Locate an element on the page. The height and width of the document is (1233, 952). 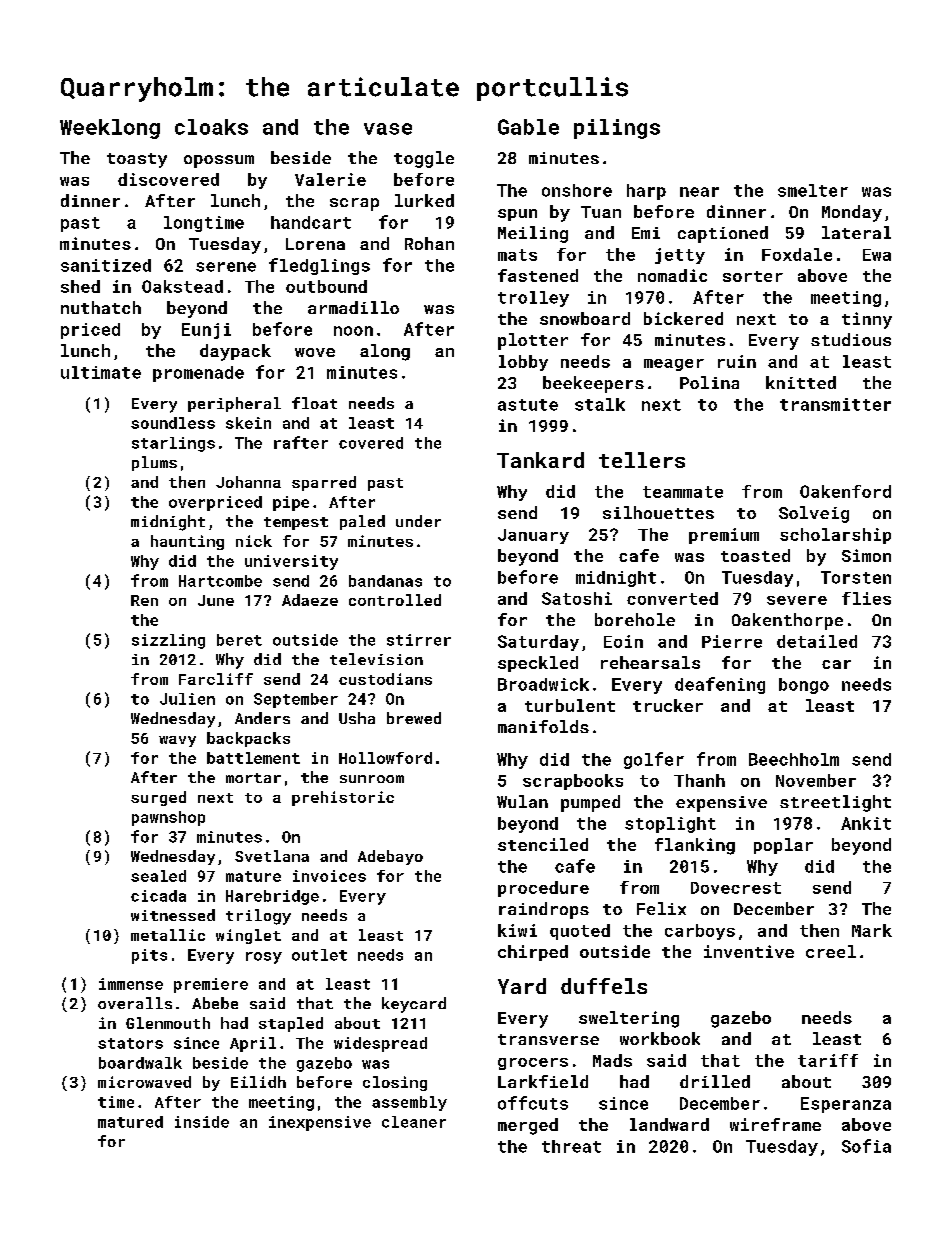
bongo is located at coordinates (804, 686).
